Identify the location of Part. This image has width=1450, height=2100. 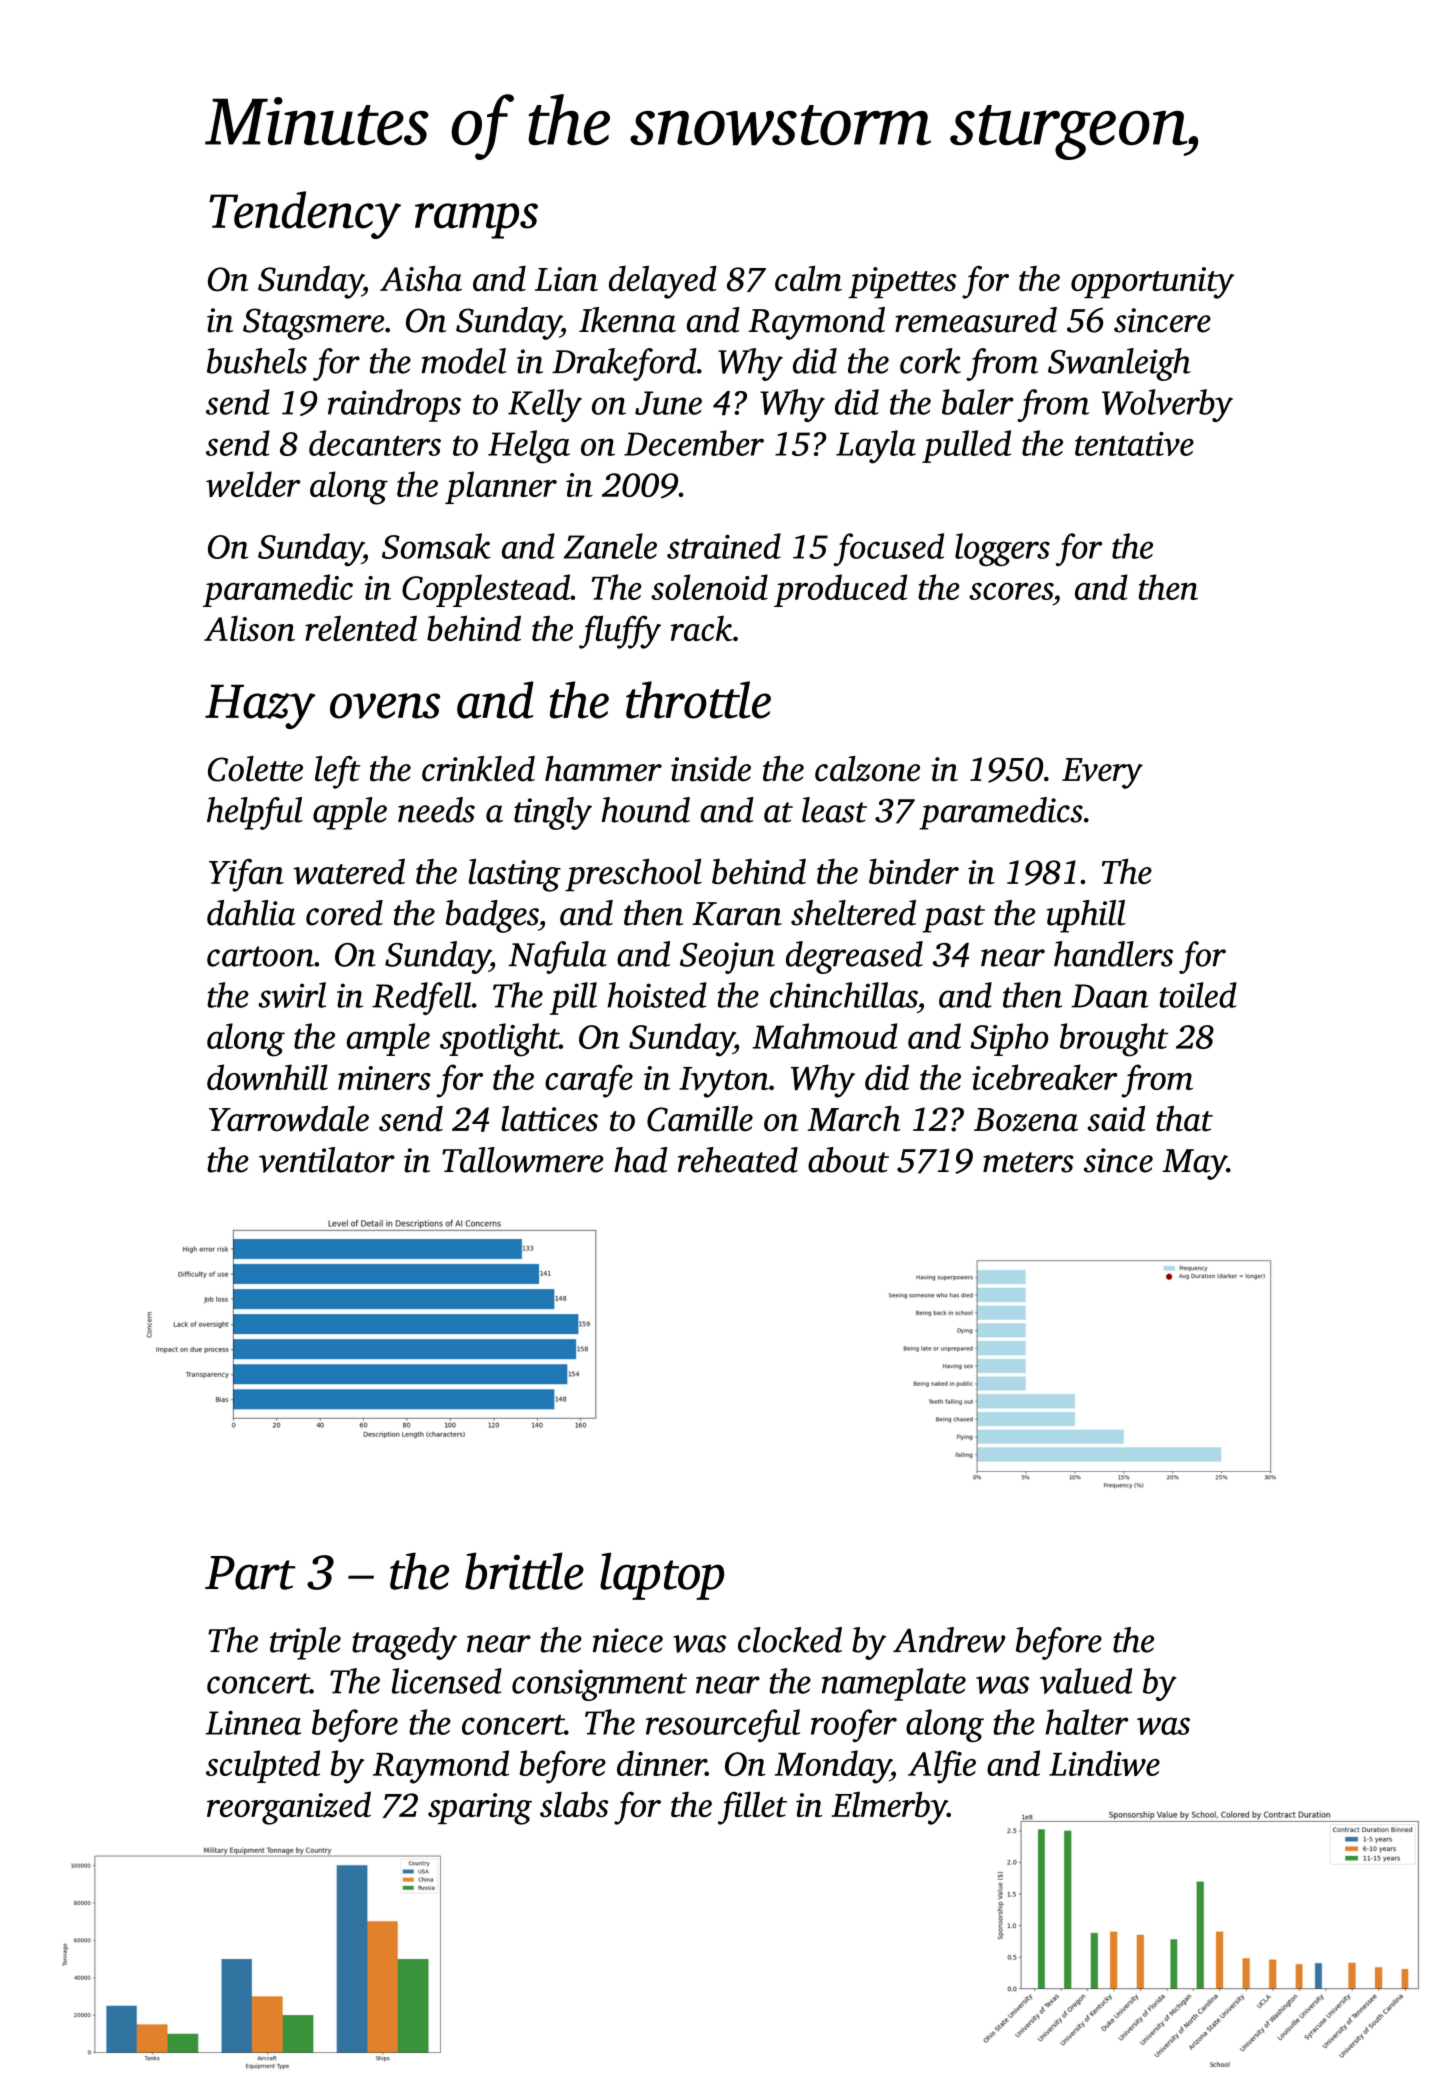
(250, 1573).
